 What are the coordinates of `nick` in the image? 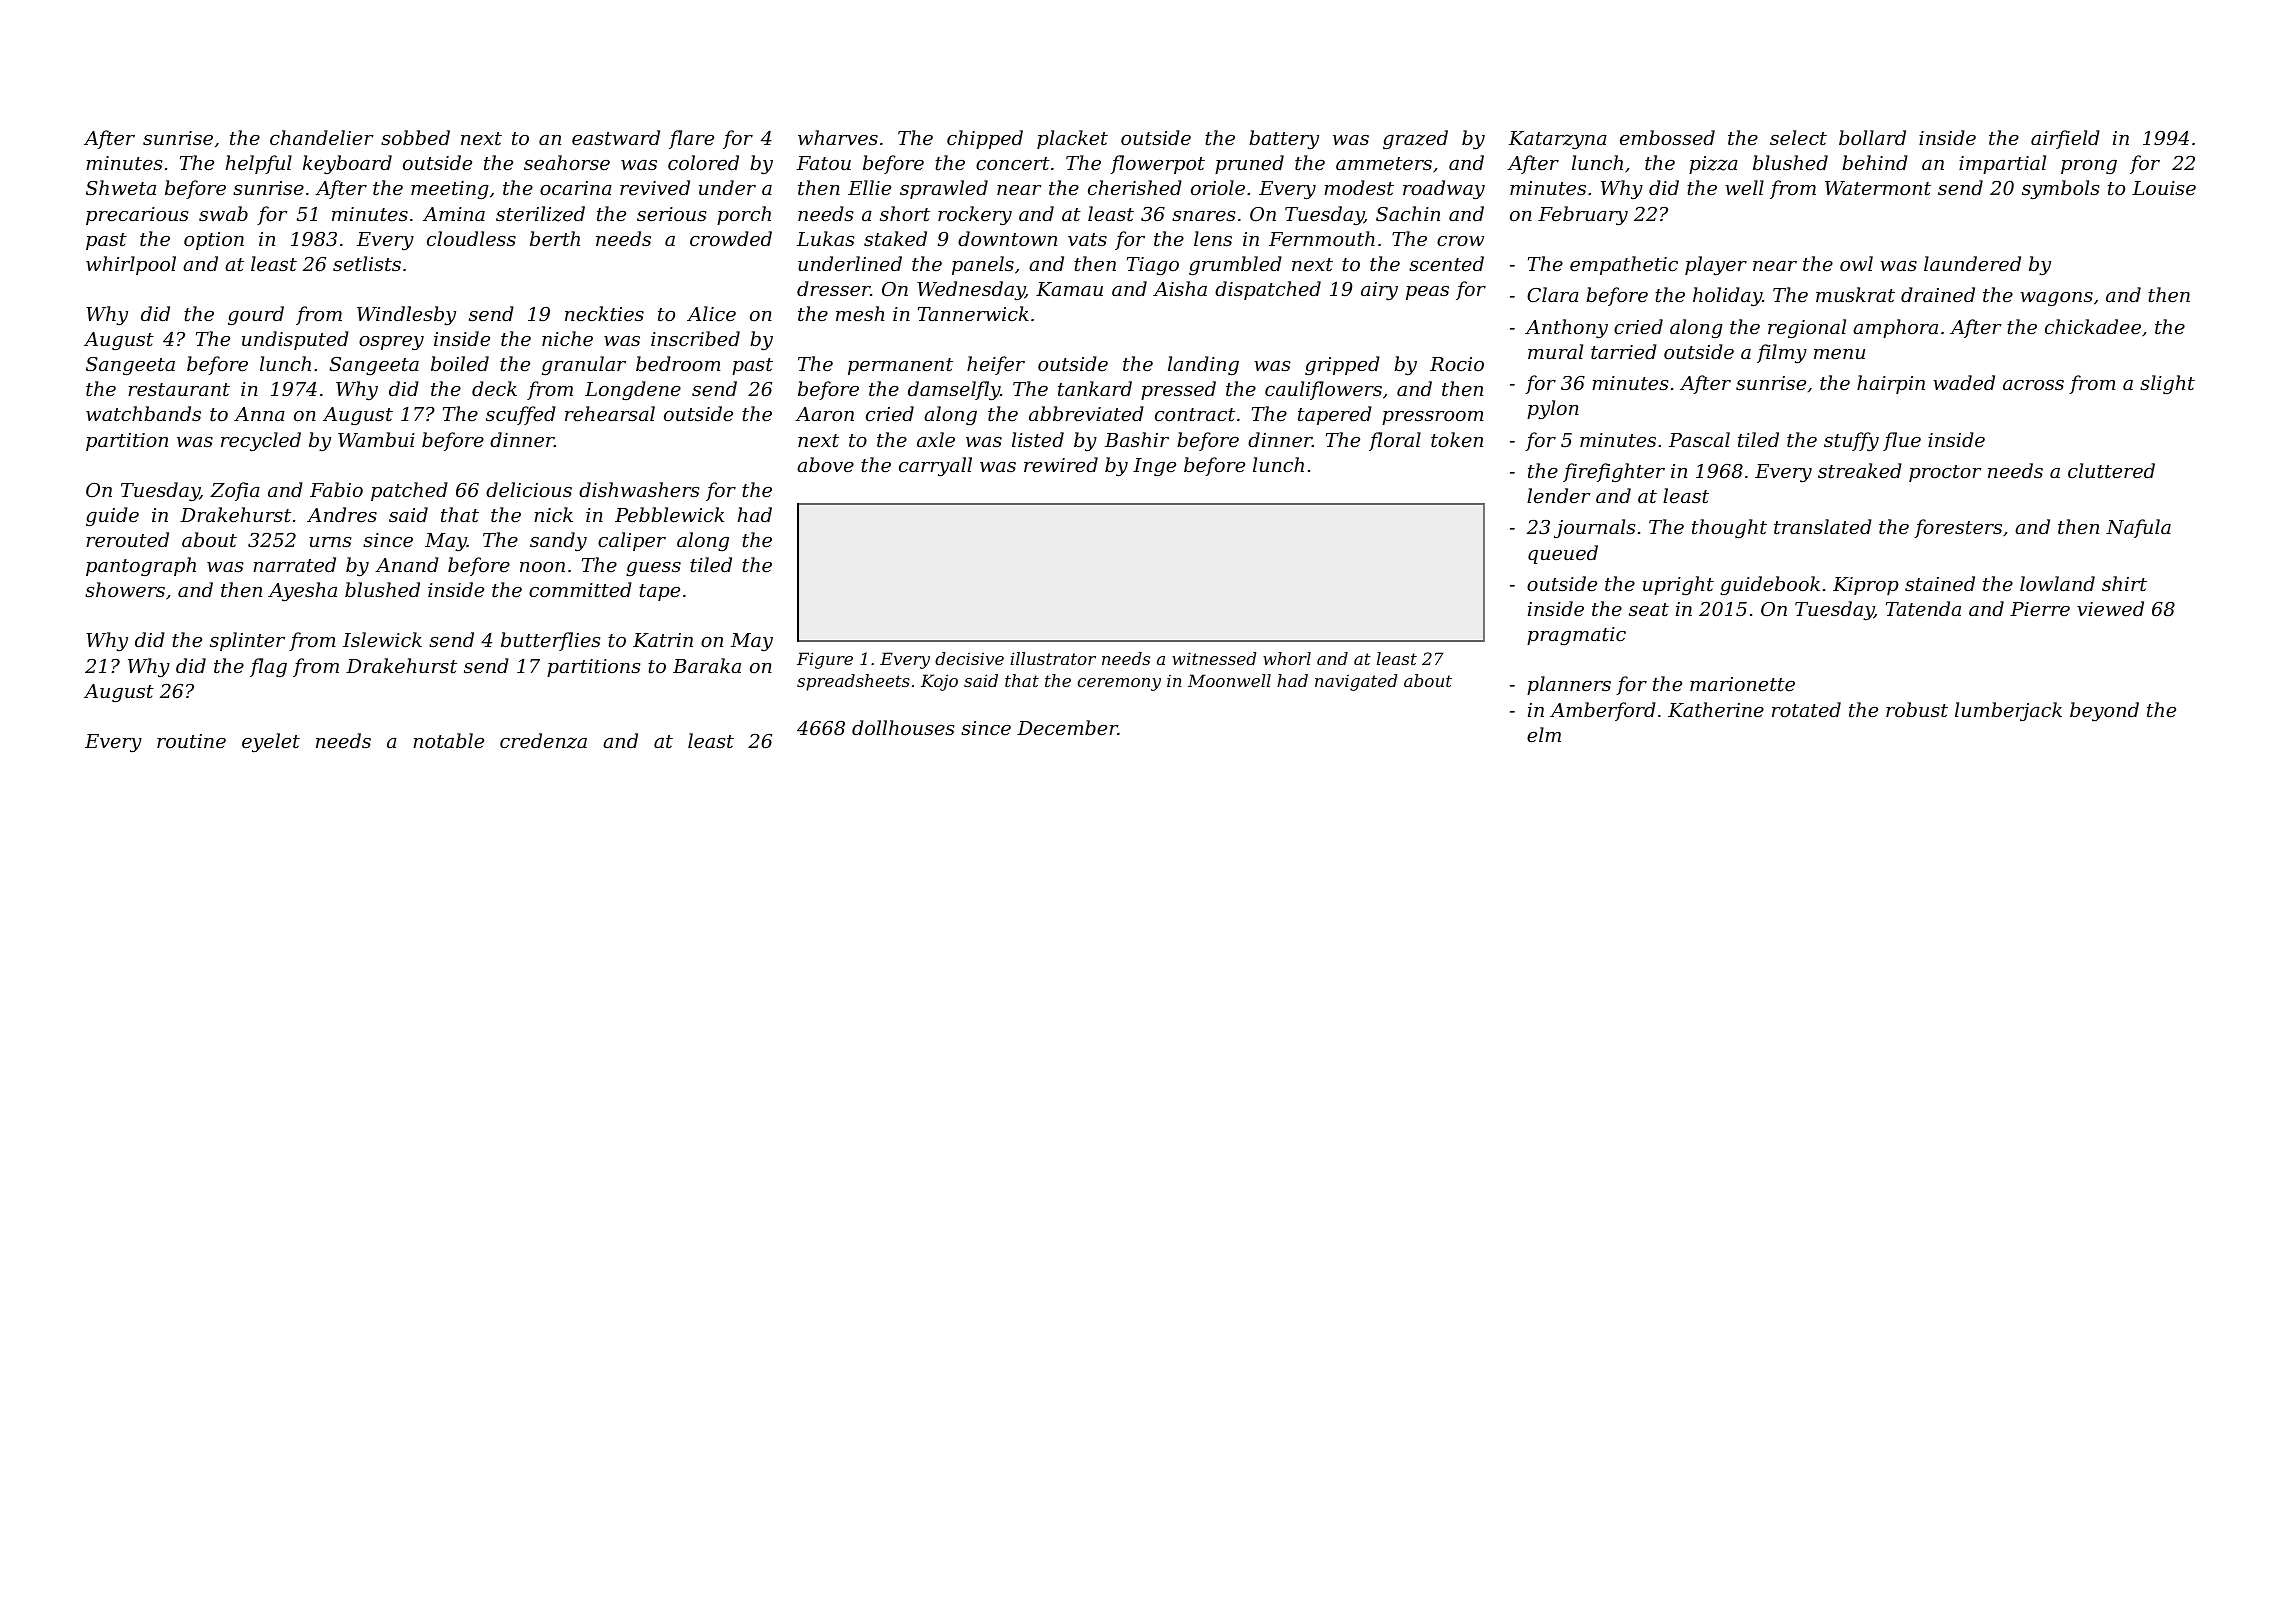 It's located at (553, 514).
